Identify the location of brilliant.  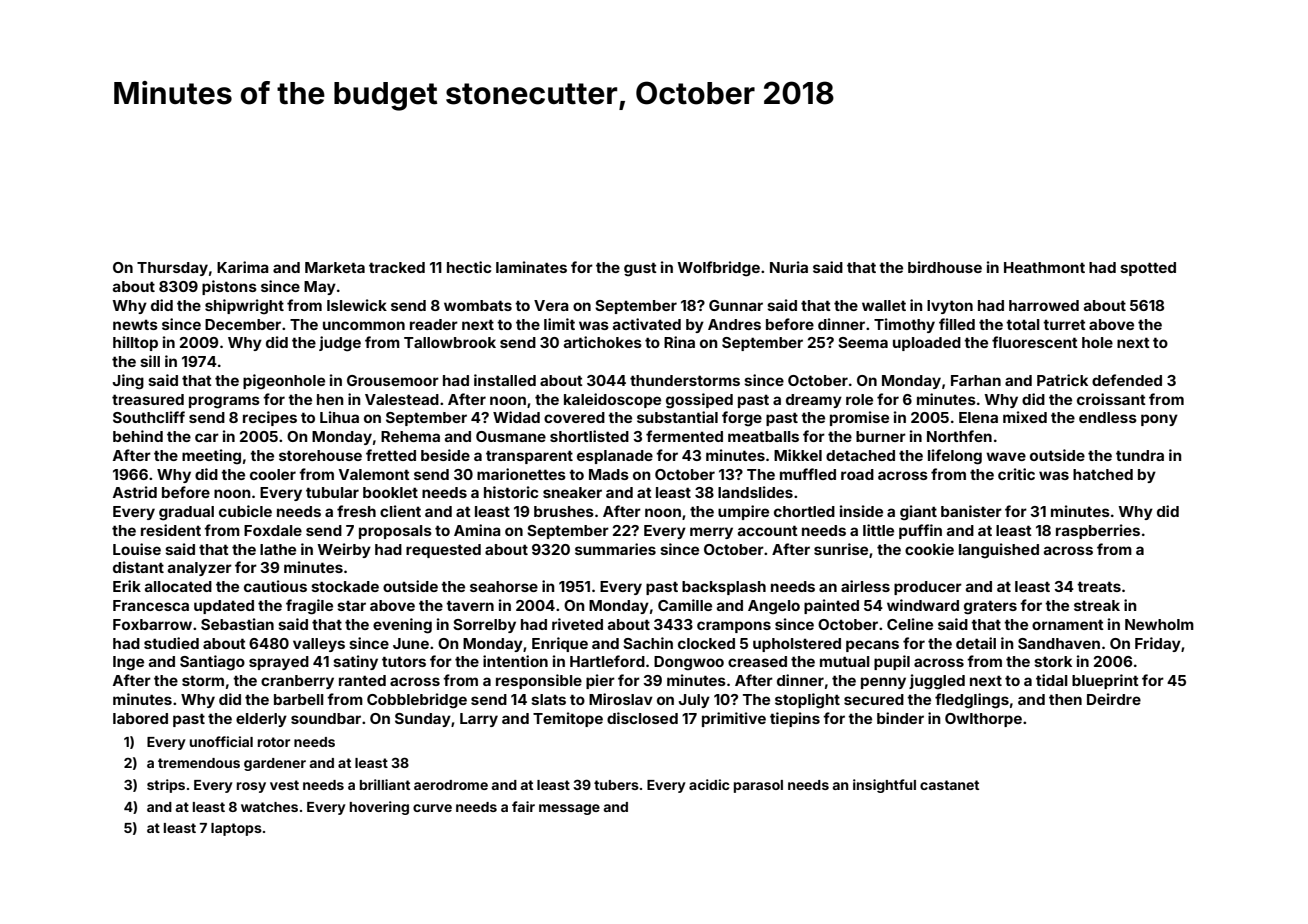
(385, 784).
